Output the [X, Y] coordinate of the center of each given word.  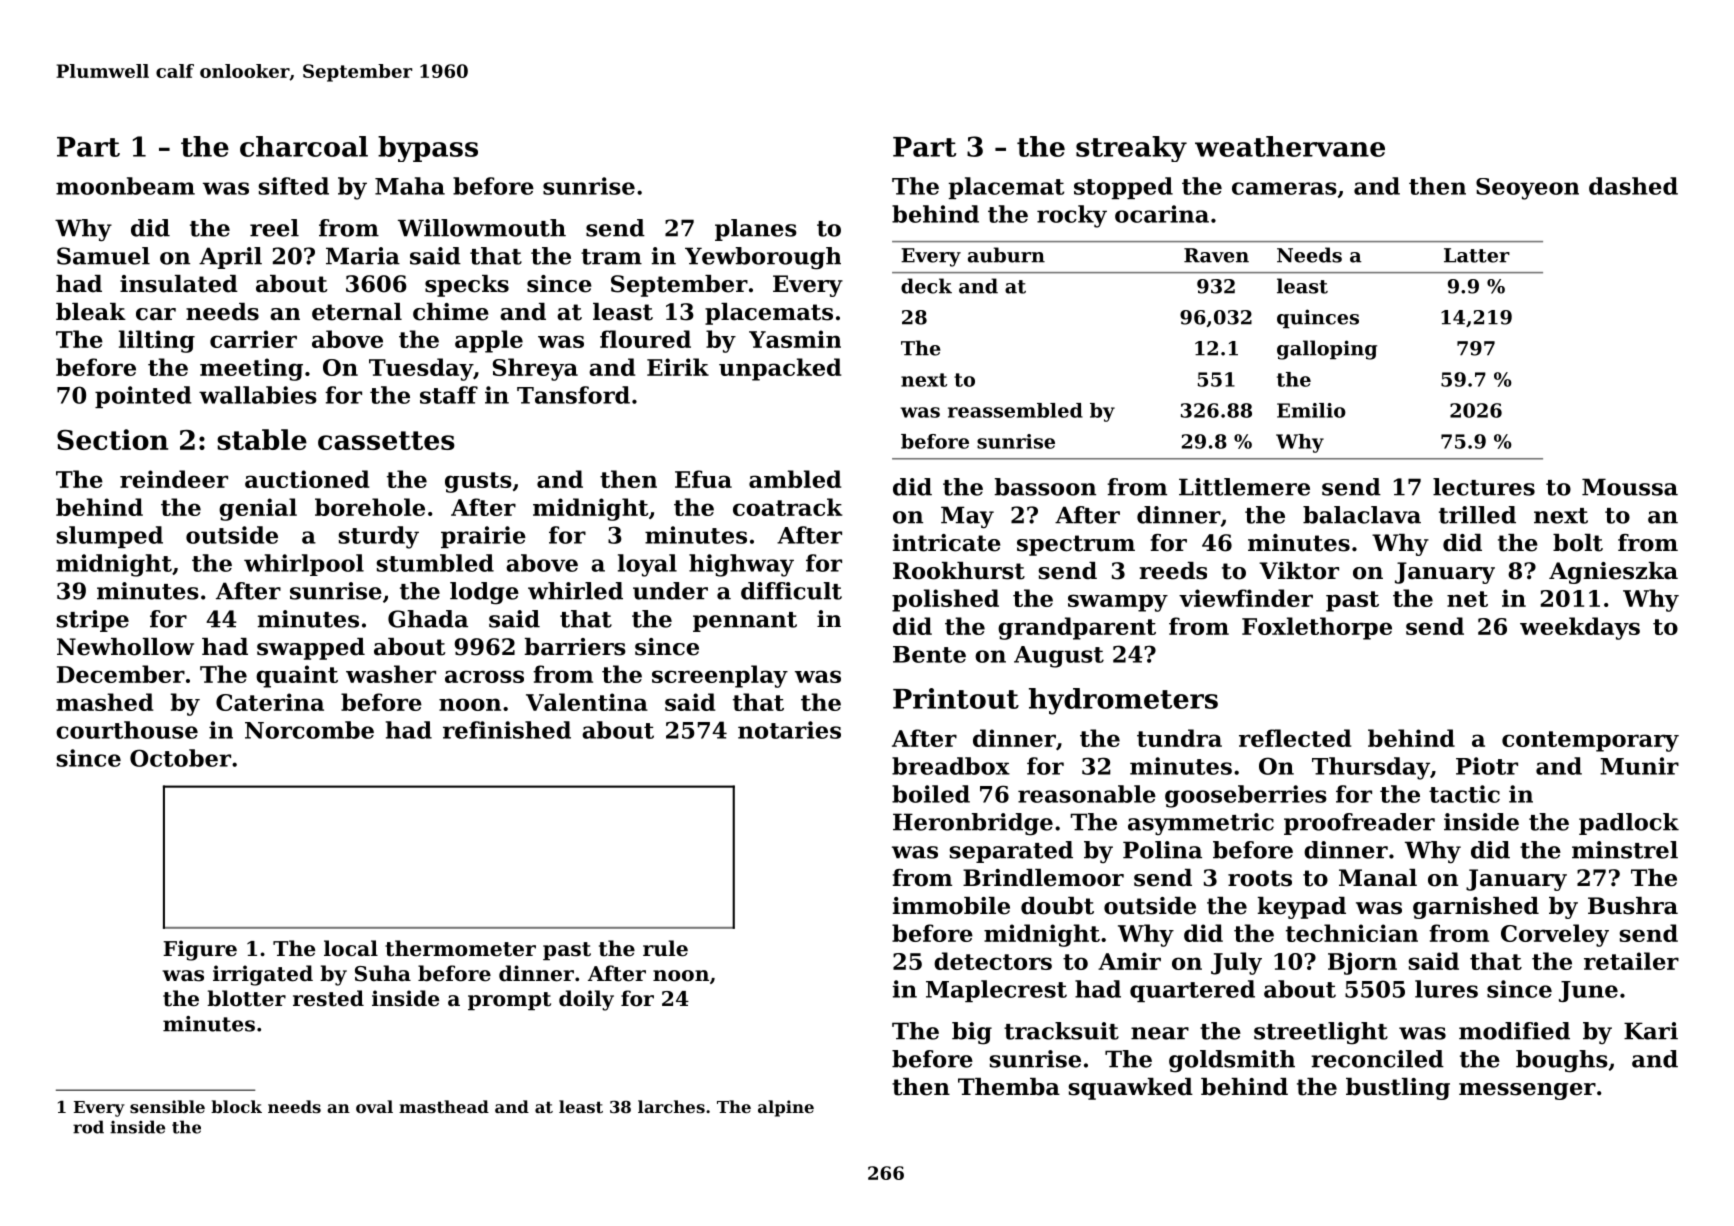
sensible [167, 1106]
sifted [294, 186]
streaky [1131, 149]
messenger [1527, 1091]
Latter [1477, 255]
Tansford [573, 395]
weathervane [1290, 146]
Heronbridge [973, 824]
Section [112, 439]
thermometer [460, 948]
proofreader [1359, 824]
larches [671, 1106]
